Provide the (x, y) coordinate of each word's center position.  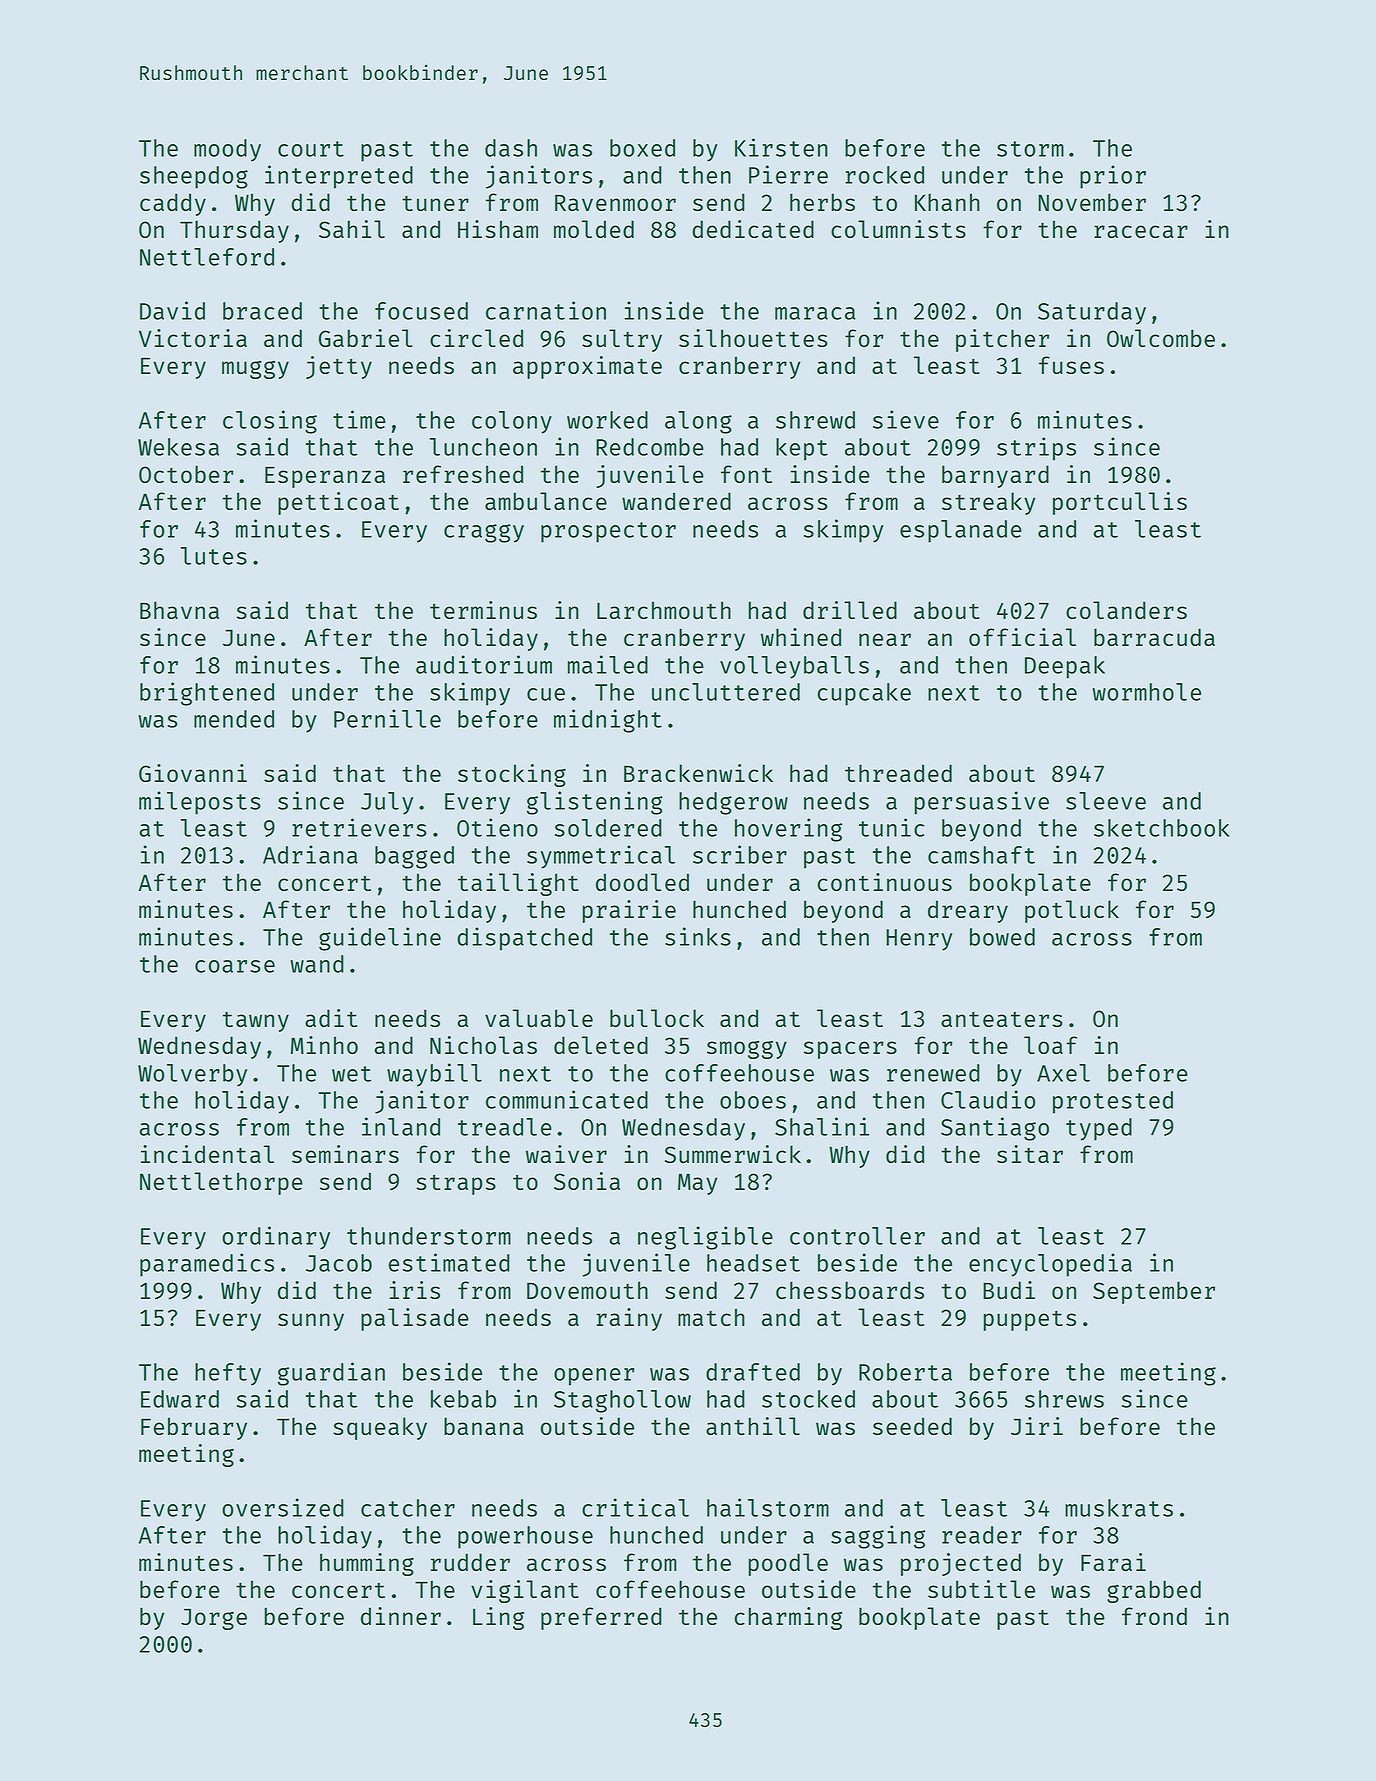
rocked (884, 175)
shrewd (815, 420)
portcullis (1120, 503)
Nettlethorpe (221, 1183)
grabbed (1154, 1591)
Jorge (214, 1619)
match (711, 1317)
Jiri (1037, 1426)
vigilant (525, 1591)
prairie (629, 911)
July (387, 803)
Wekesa (178, 447)
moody (227, 150)
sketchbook (1162, 828)
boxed (642, 148)
